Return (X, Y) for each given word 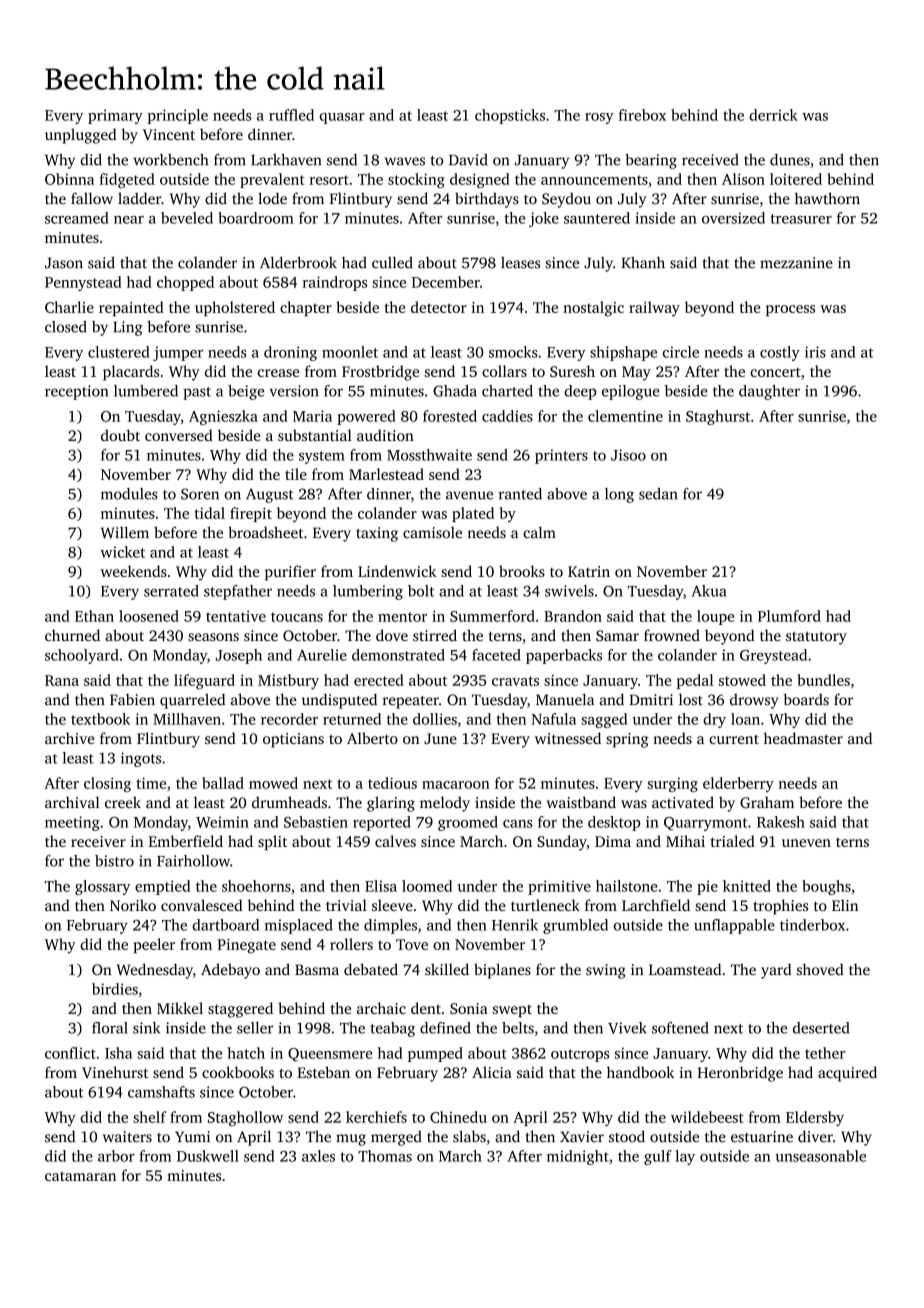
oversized (733, 218)
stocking (416, 180)
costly (780, 353)
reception (76, 392)
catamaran (80, 1176)
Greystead (773, 656)
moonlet (350, 352)
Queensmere (330, 1055)
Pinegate (246, 946)
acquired (847, 1074)
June (440, 738)
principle (178, 116)
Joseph (239, 656)
